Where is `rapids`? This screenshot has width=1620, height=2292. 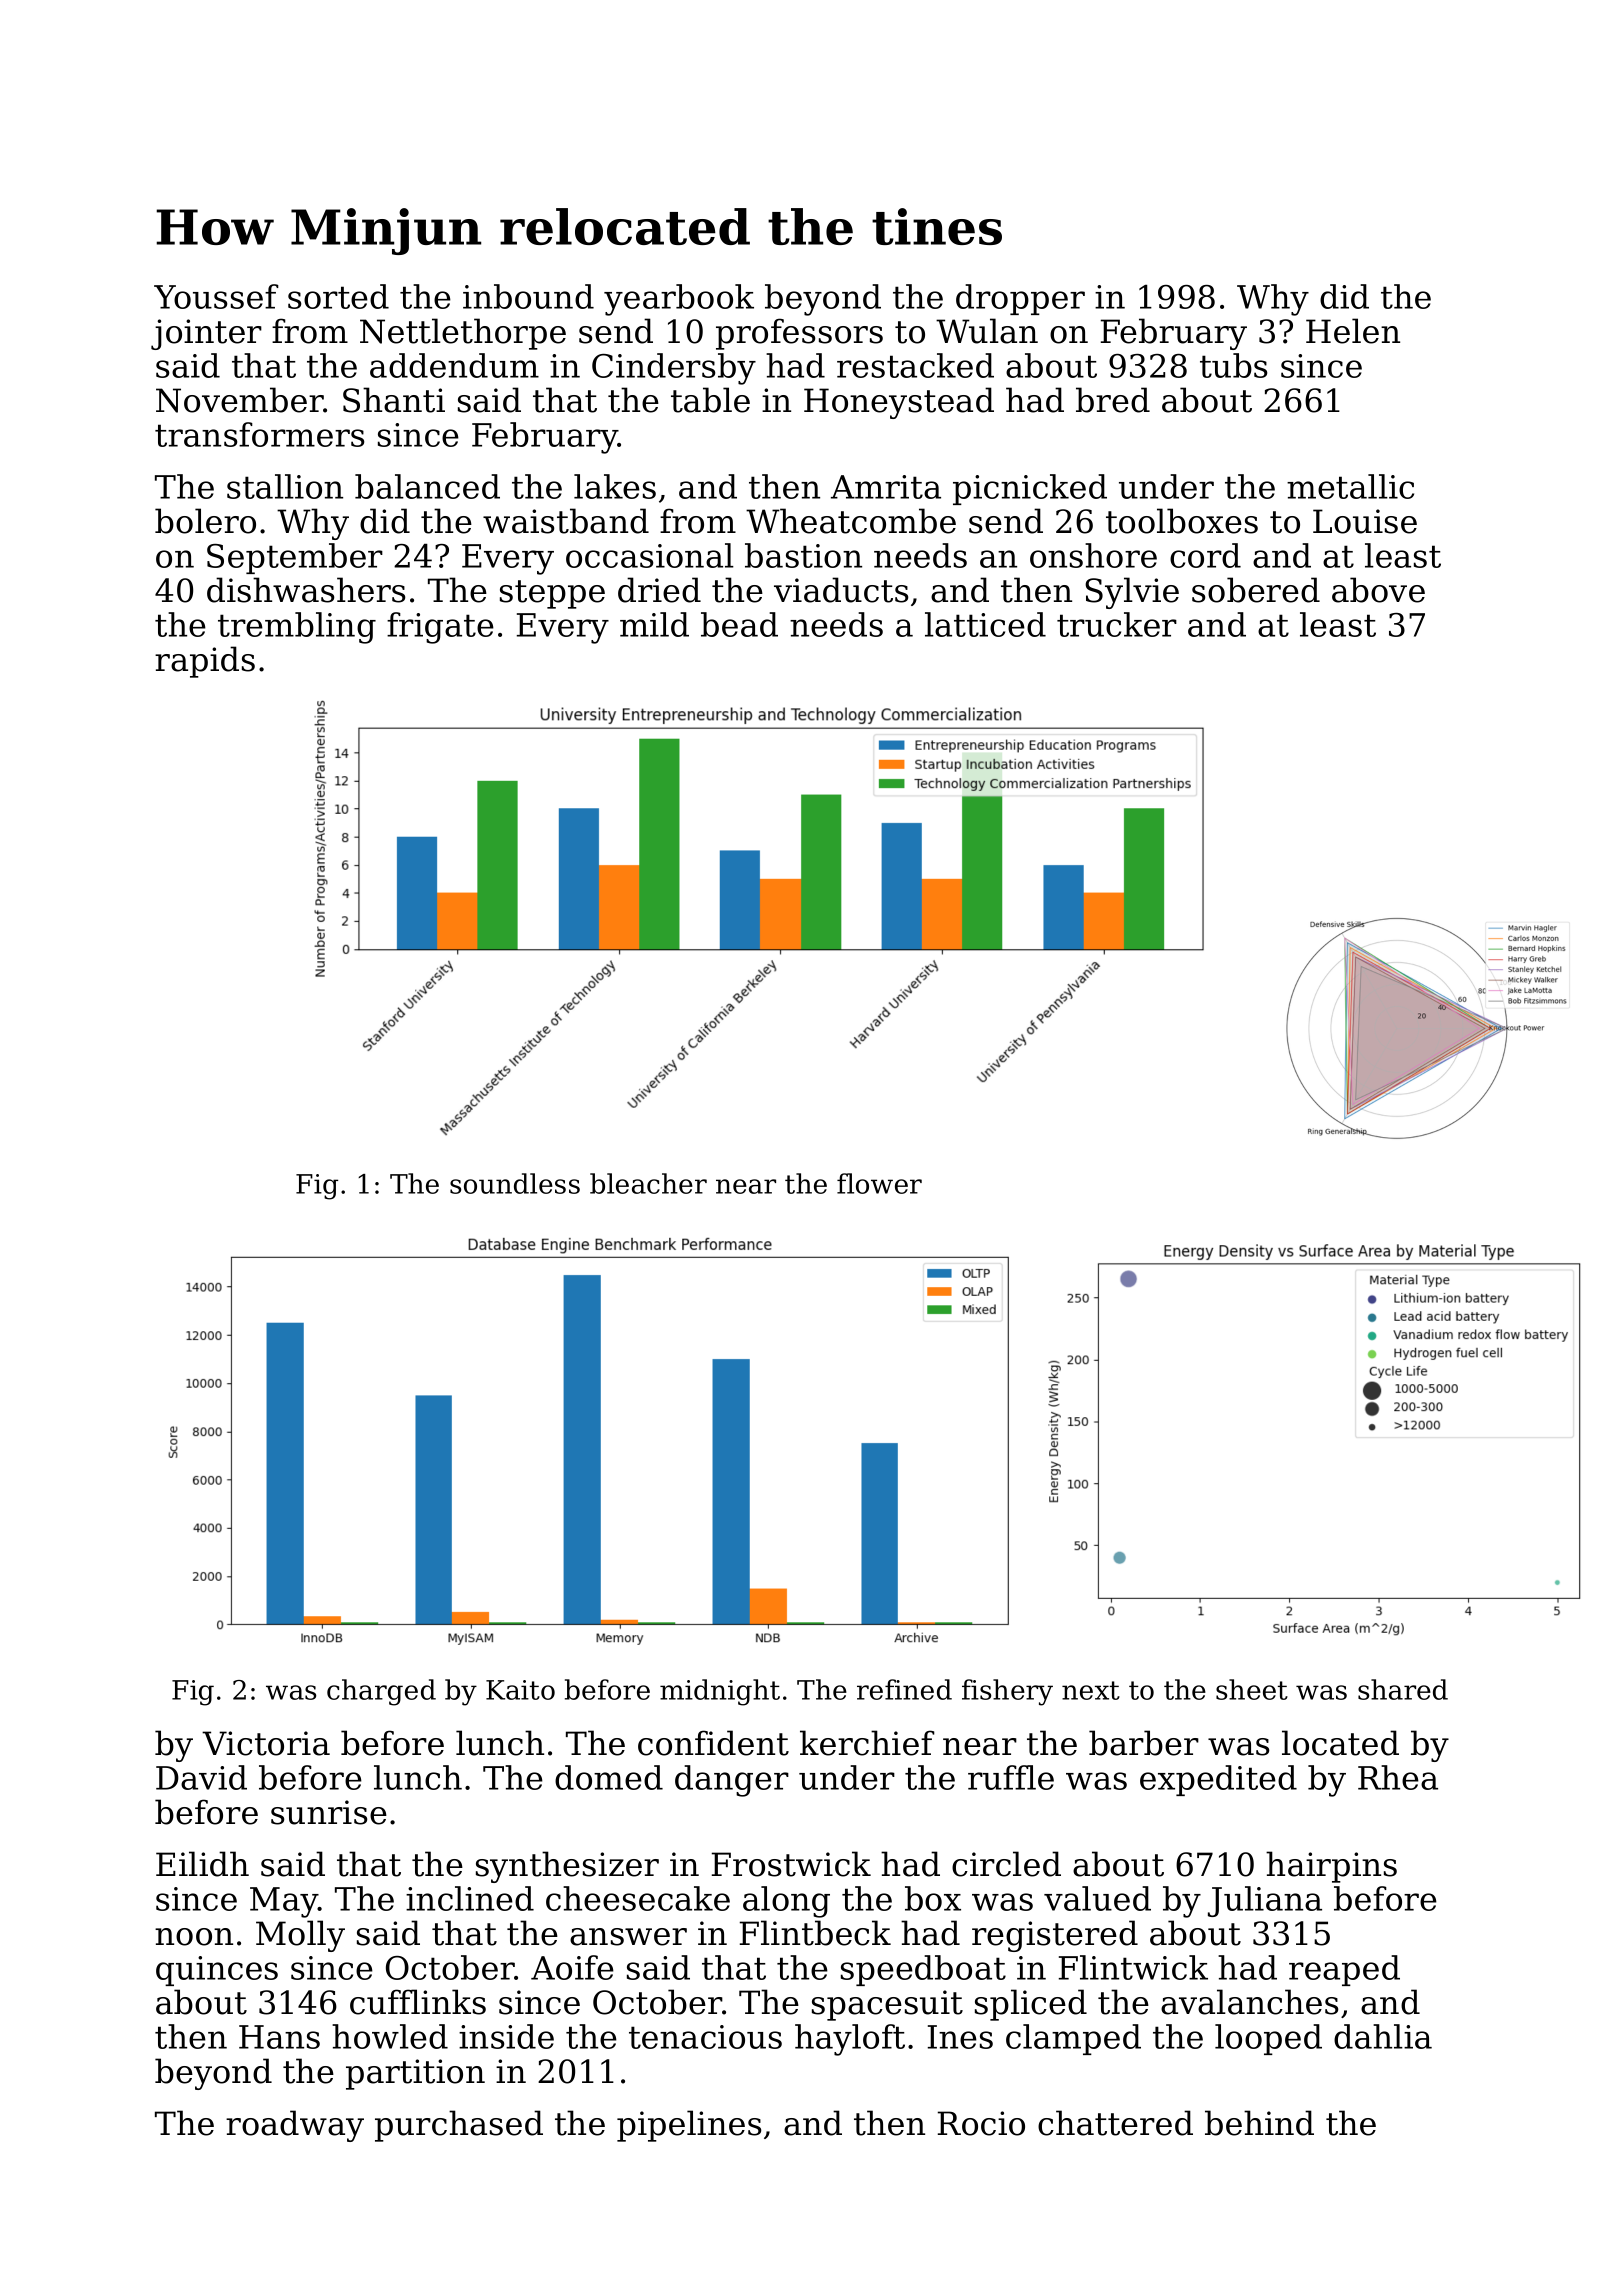
rapids is located at coordinates (205, 662).
